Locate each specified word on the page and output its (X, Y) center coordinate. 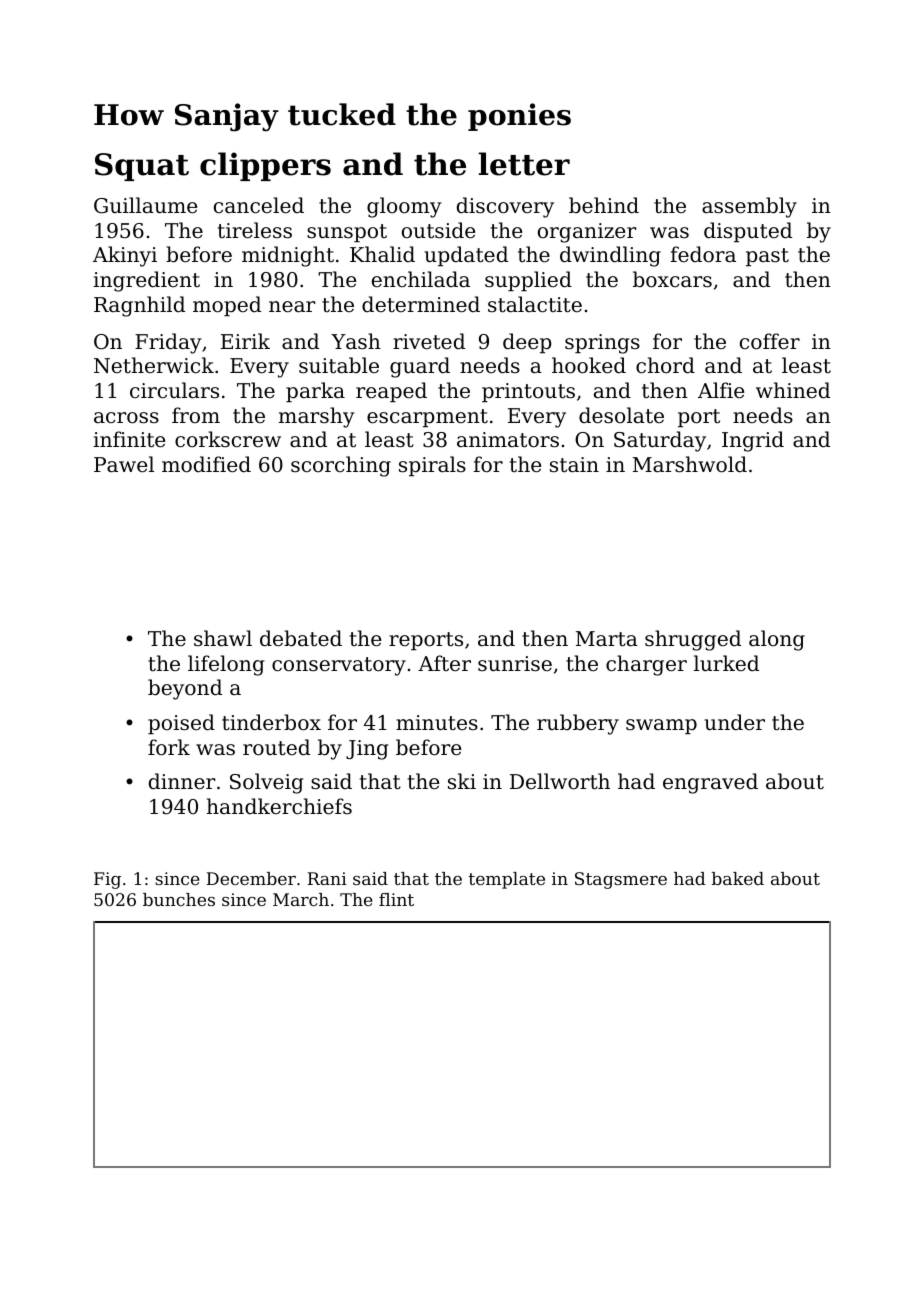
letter (524, 164)
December (251, 878)
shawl (223, 638)
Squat (142, 167)
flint (396, 899)
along (777, 640)
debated (301, 638)
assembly (749, 207)
